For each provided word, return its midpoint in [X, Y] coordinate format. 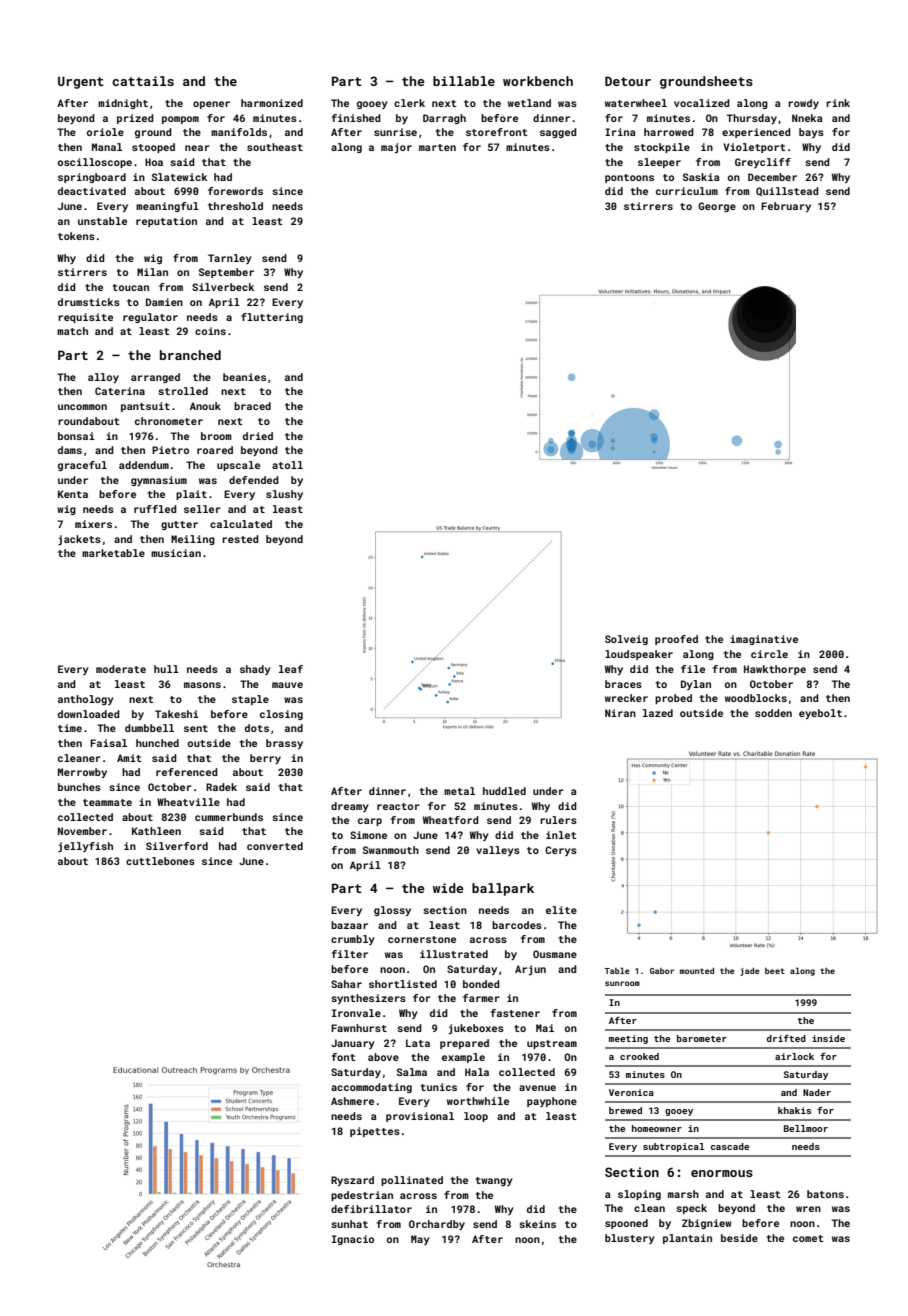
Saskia [701, 177]
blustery [630, 1239]
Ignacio [353, 1240]
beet [775, 971]
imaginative [764, 640]
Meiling [193, 540]
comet [808, 1238]
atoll [287, 465]
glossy [392, 911]
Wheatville [188, 802]
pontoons [629, 178]
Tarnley [230, 259]
